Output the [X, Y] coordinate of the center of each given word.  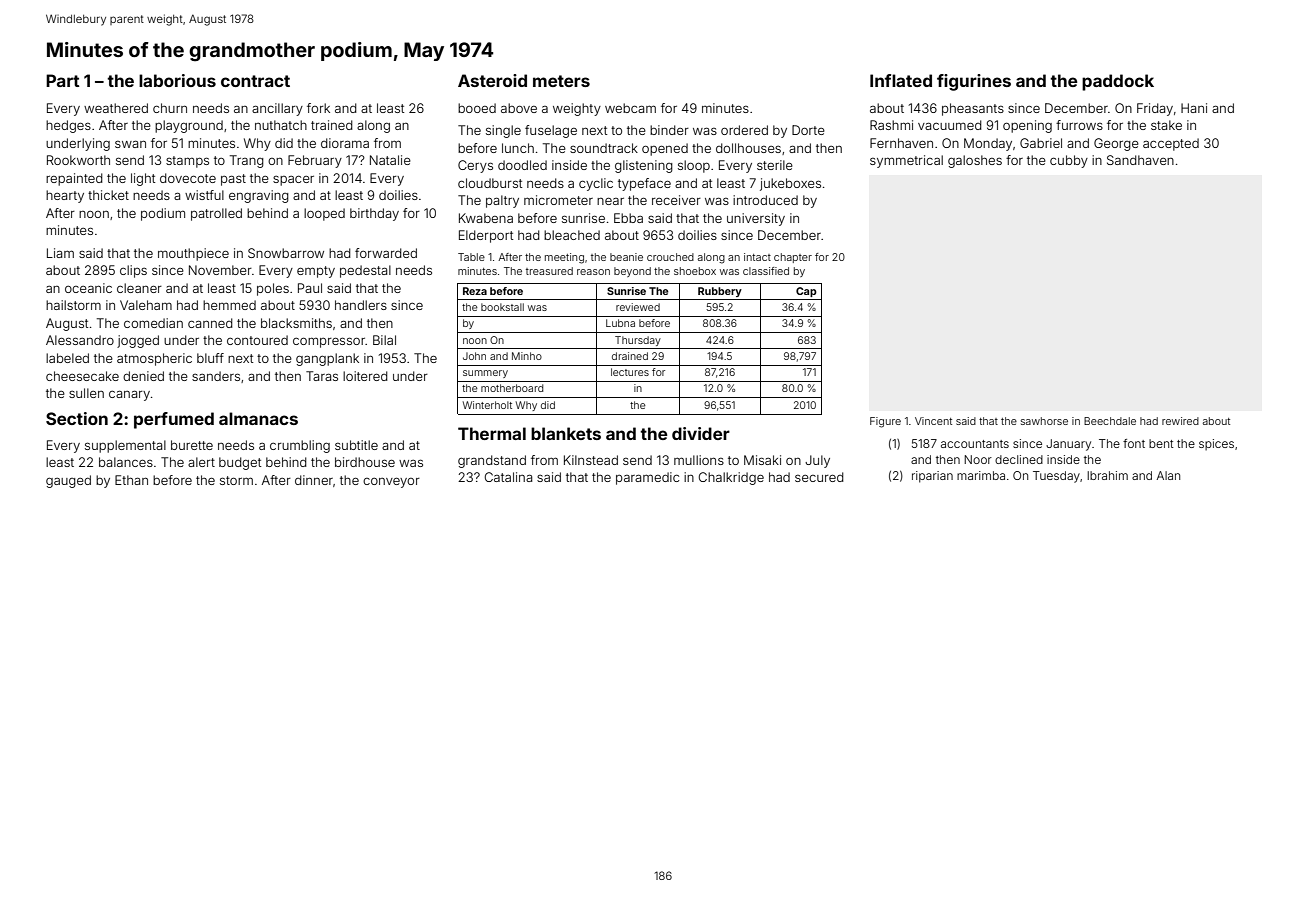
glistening [644, 166]
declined [1019, 459]
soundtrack [604, 148]
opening [1027, 126]
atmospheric [154, 359]
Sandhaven [1140, 160]
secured [819, 477]
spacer [293, 180]
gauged [68, 481]
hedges [68, 126]
